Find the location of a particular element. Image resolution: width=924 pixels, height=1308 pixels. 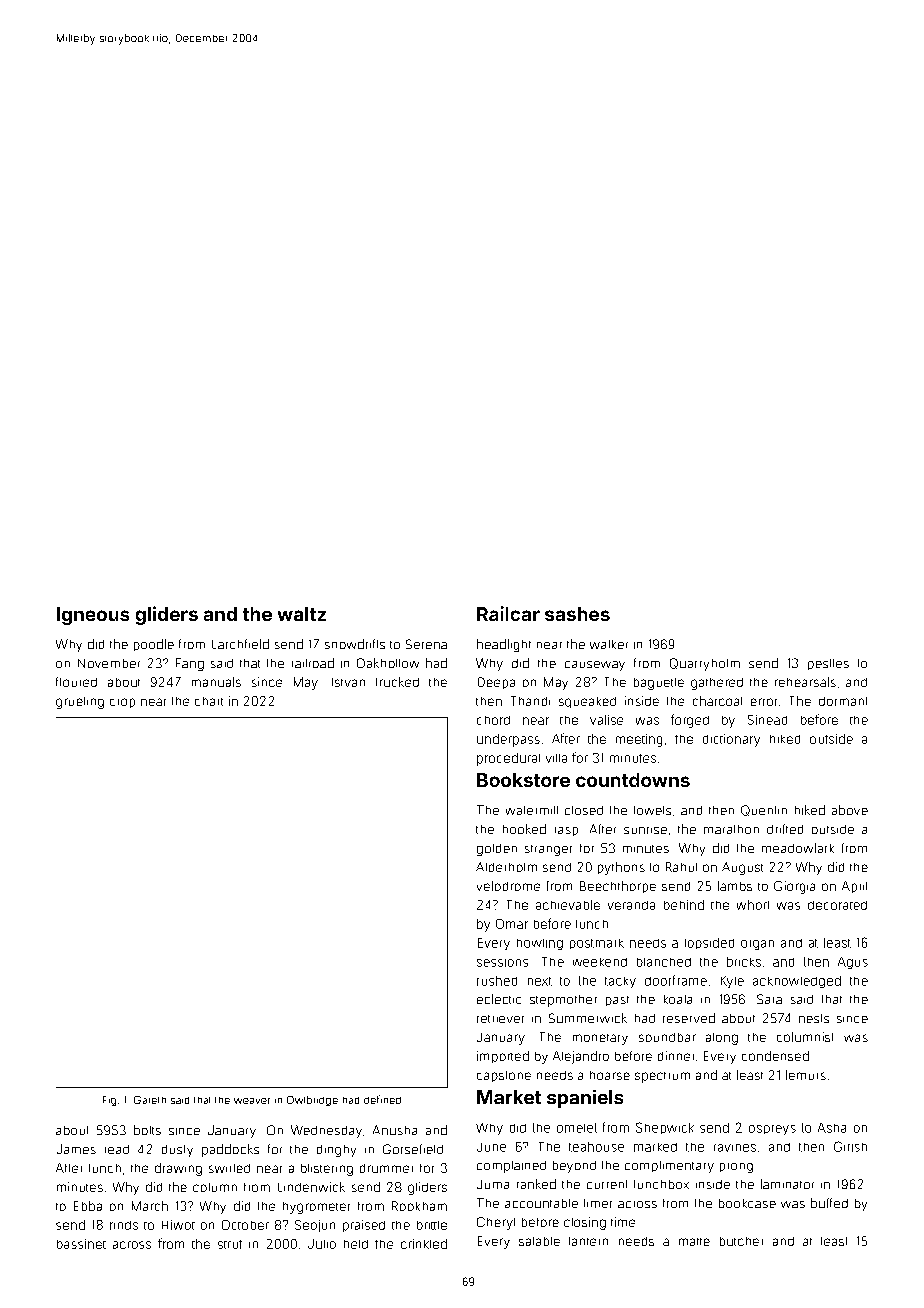

Igneous is located at coordinates (93, 616).
